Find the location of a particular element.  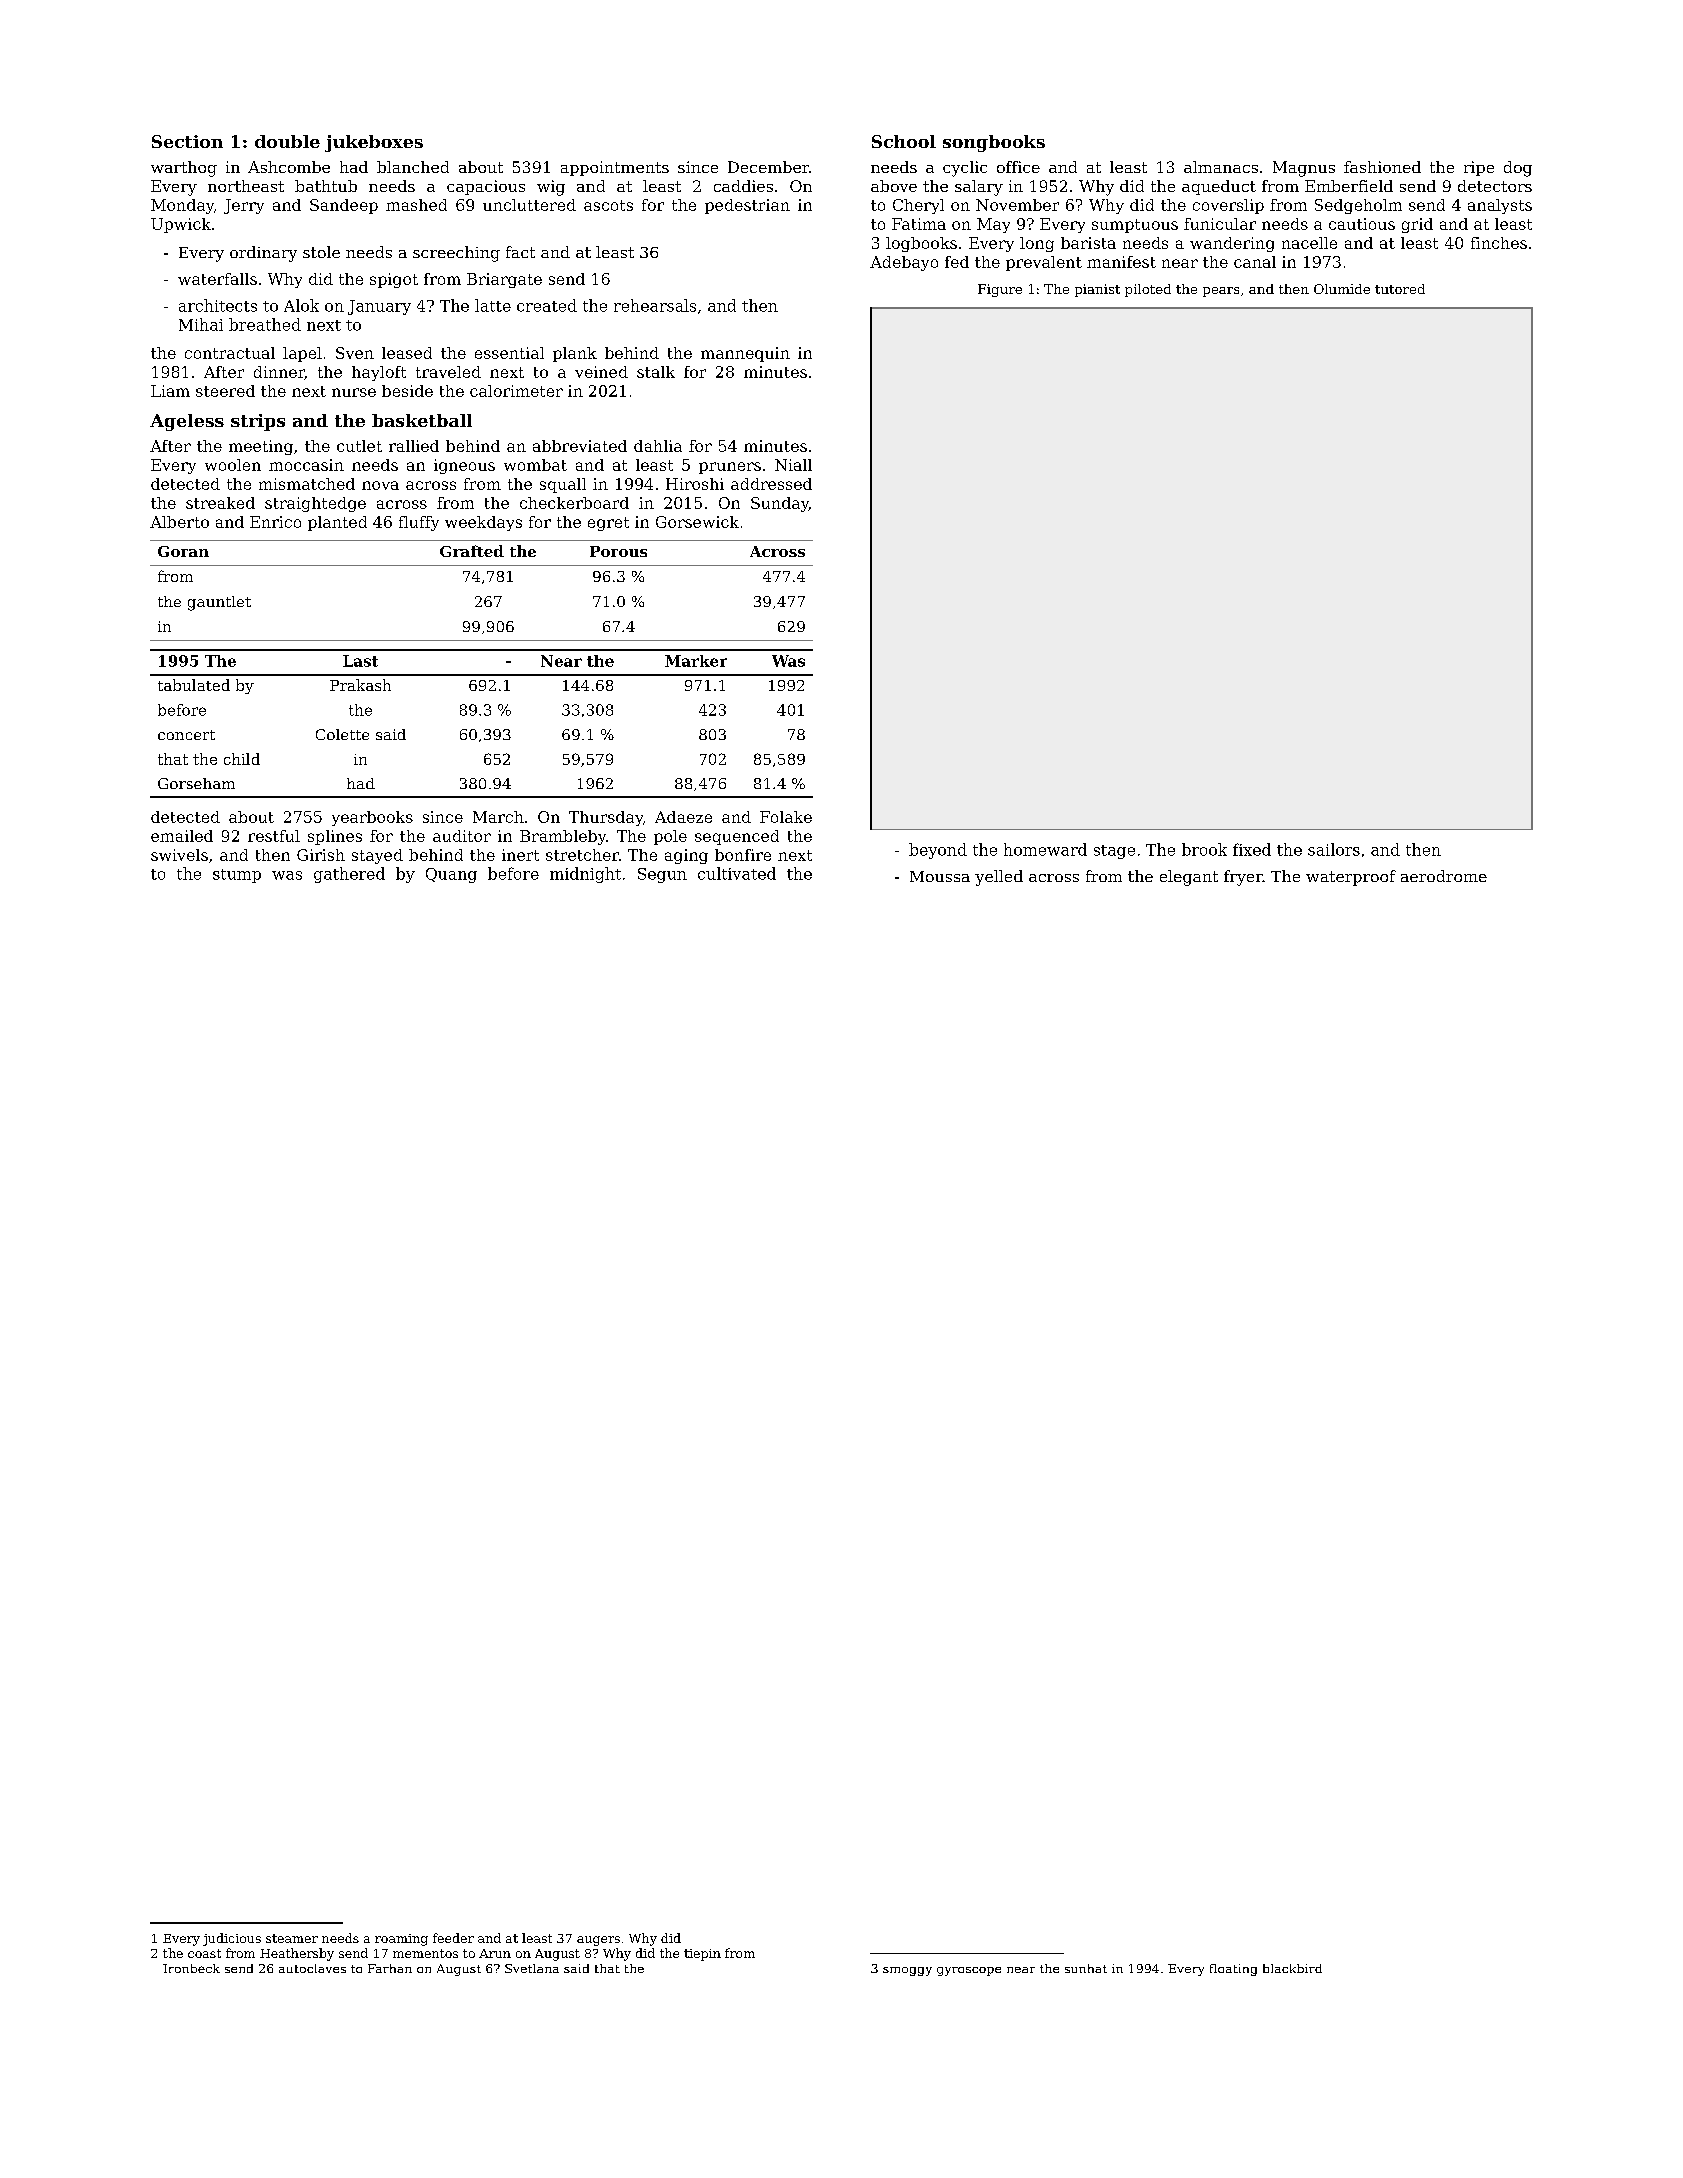

Moussa is located at coordinates (940, 876).
